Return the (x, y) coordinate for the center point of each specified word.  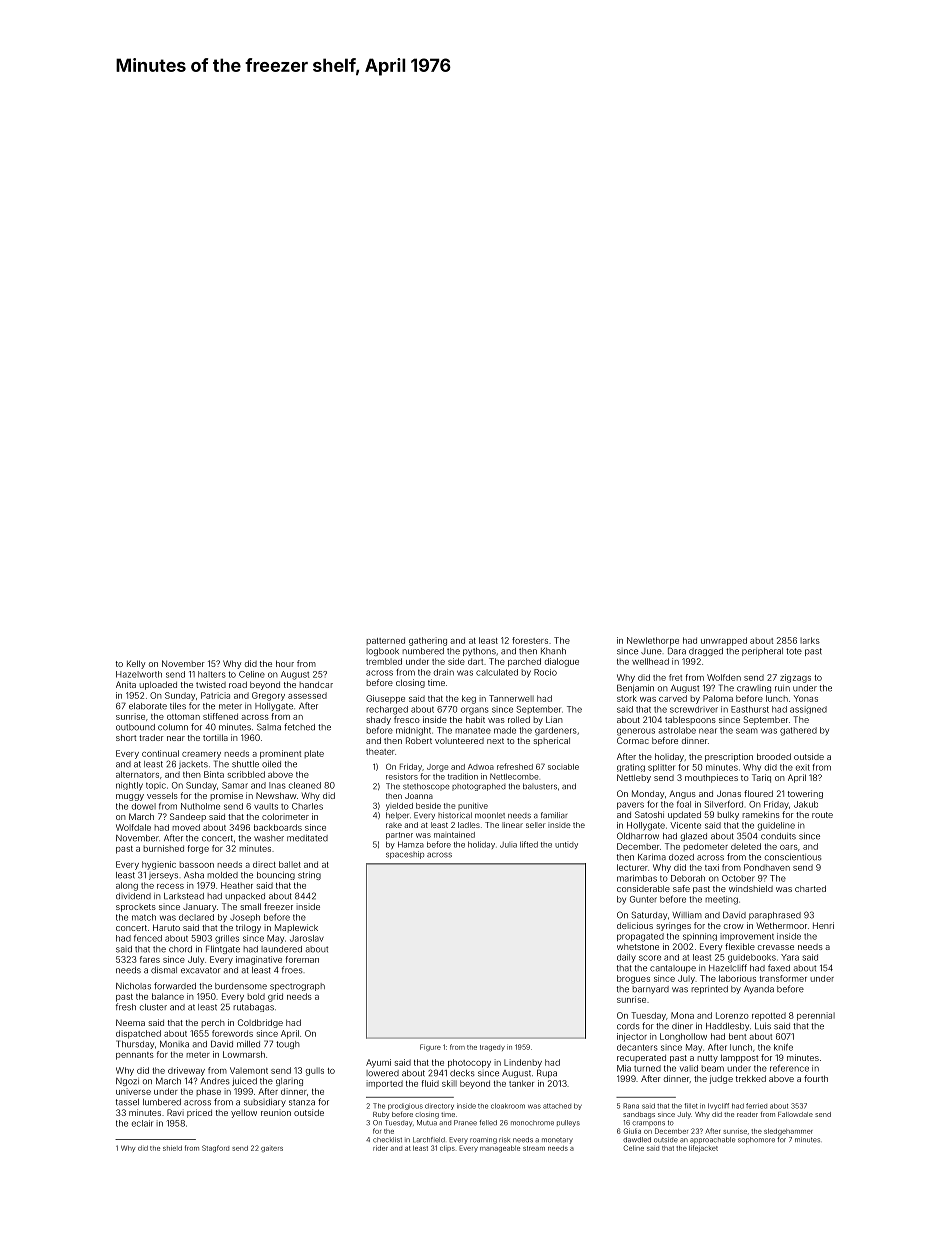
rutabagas (253, 1008)
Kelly (136, 664)
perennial (816, 1016)
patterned (385, 641)
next (495, 741)
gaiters (272, 1149)
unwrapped (724, 641)
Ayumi (378, 1063)
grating (631, 768)
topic (156, 786)
